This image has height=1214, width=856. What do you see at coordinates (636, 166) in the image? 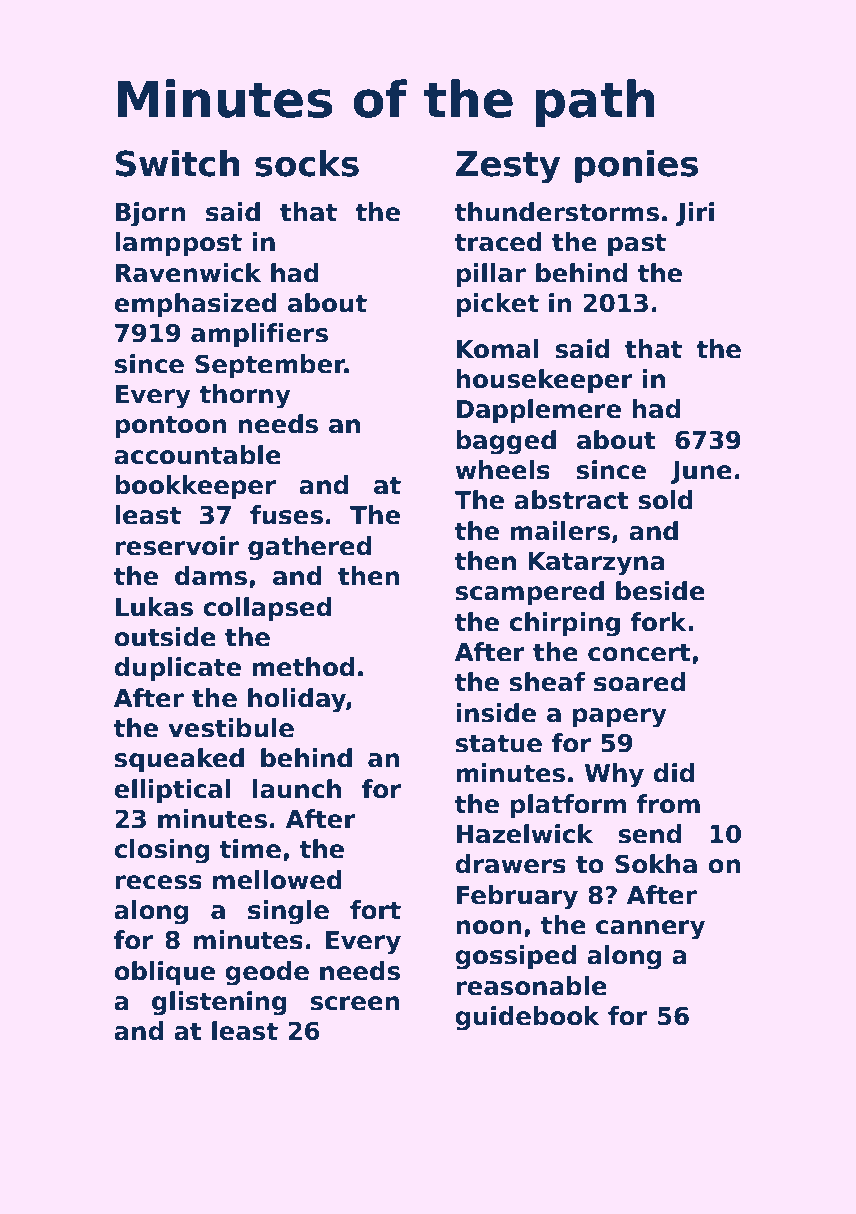
I see `ponies` at bounding box center [636, 166].
